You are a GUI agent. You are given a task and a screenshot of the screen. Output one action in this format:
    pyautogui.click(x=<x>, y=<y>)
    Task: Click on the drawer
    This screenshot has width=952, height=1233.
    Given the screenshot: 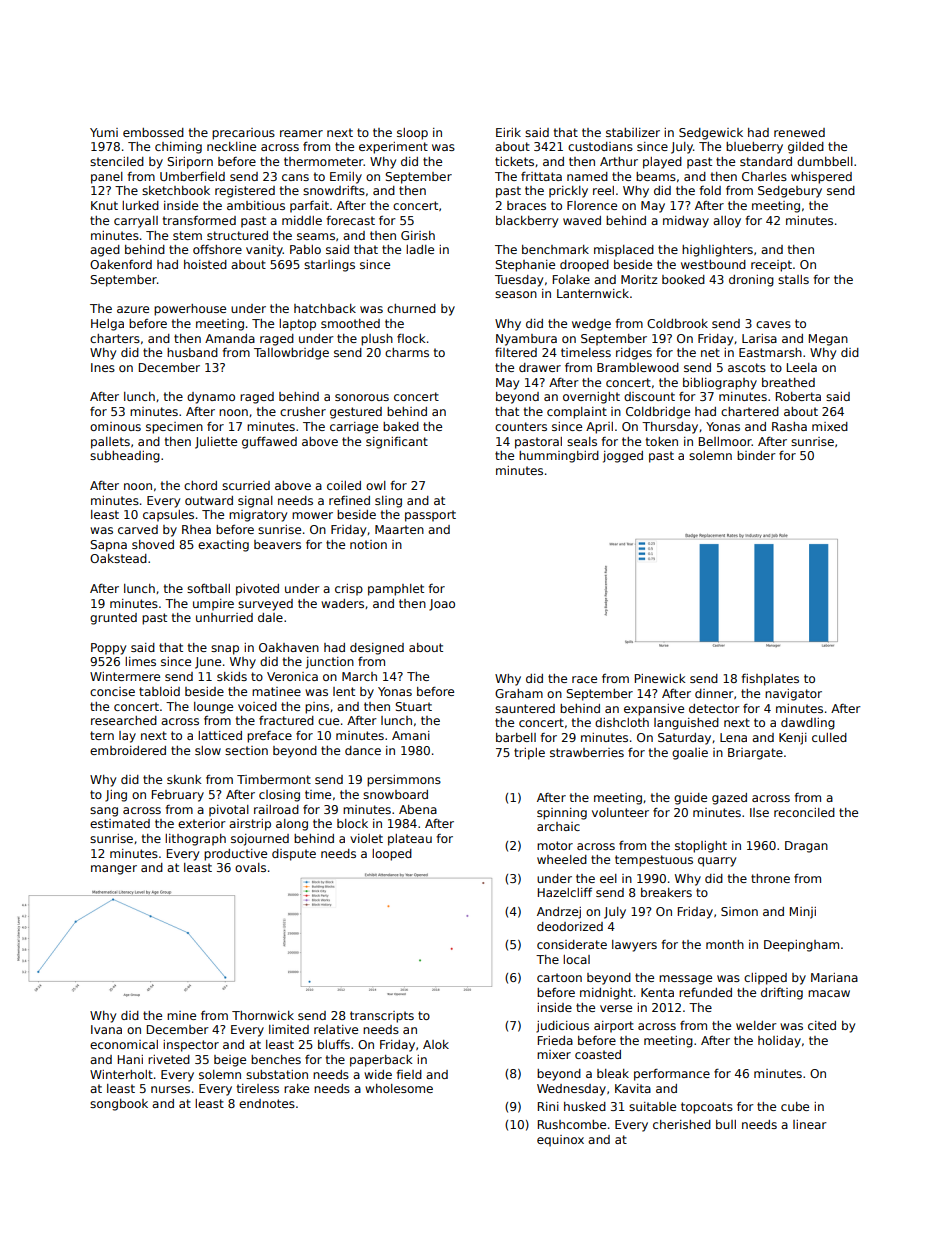 What is the action you would take?
    pyautogui.click(x=540, y=367)
